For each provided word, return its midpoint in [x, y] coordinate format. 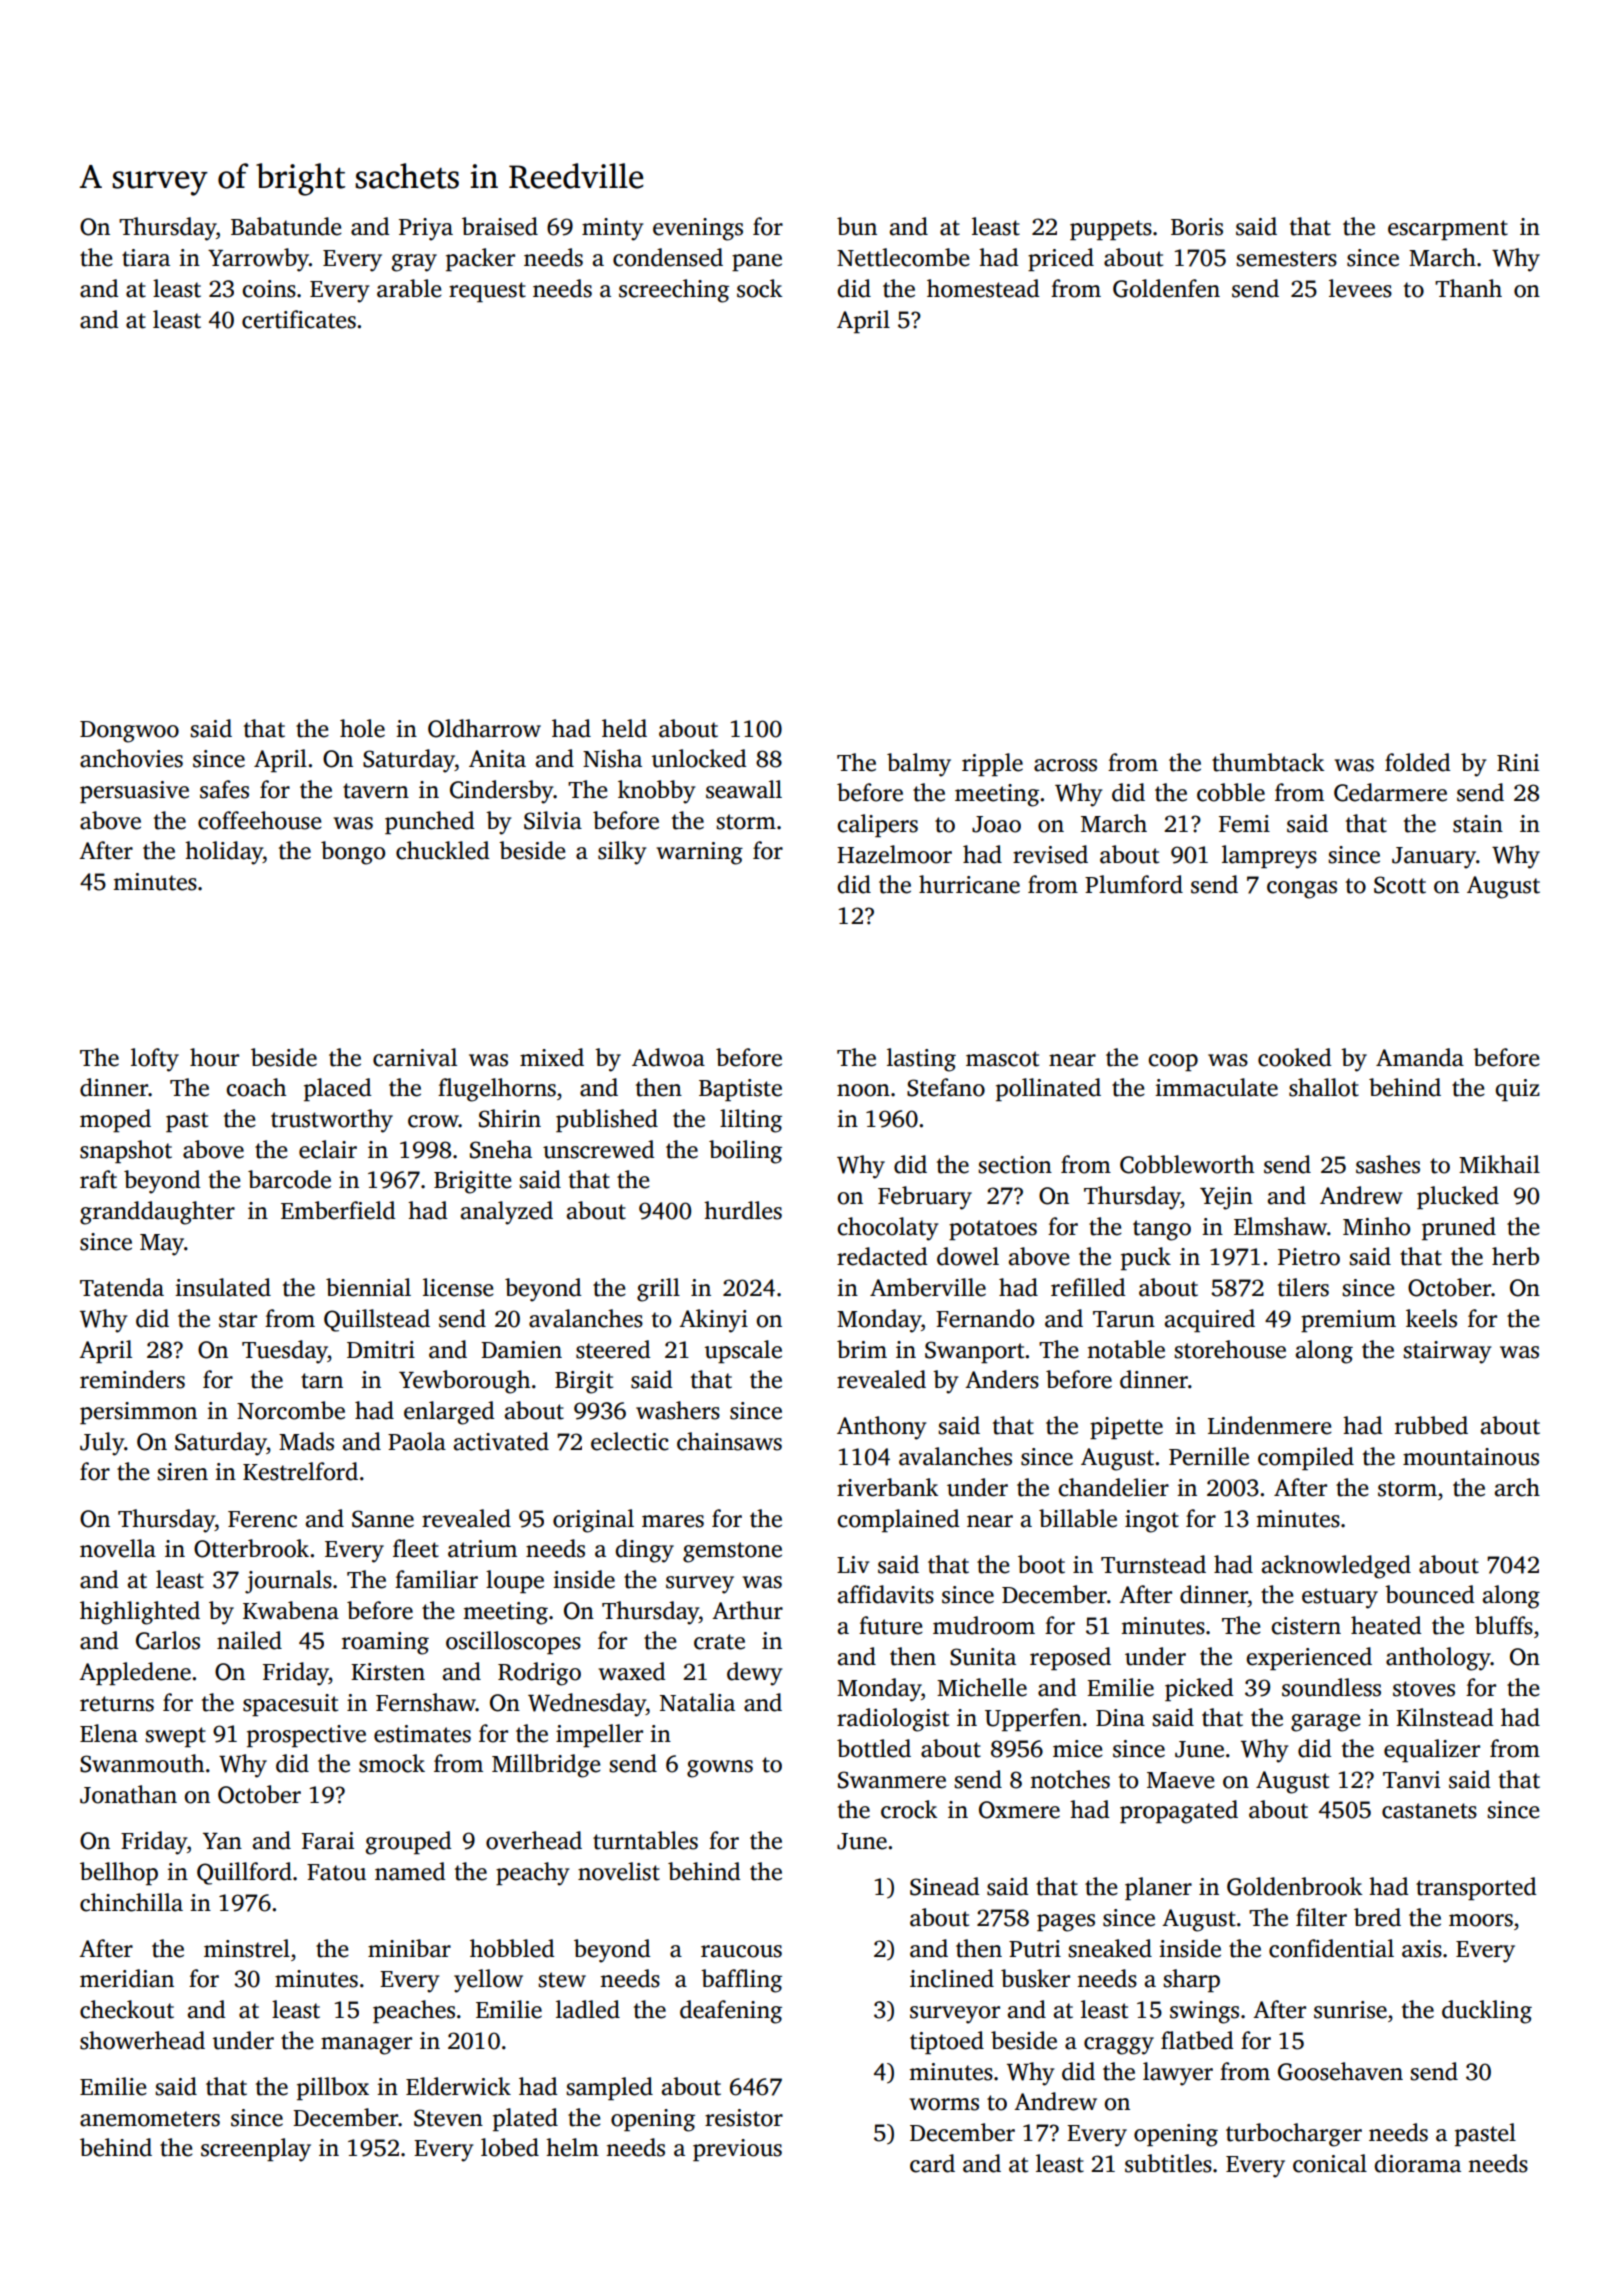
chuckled [442, 850]
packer [480, 259]
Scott [1400, 885]
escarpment [1448, 230]
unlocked [699, 758]
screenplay [256, 2150]
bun [857, 226]
